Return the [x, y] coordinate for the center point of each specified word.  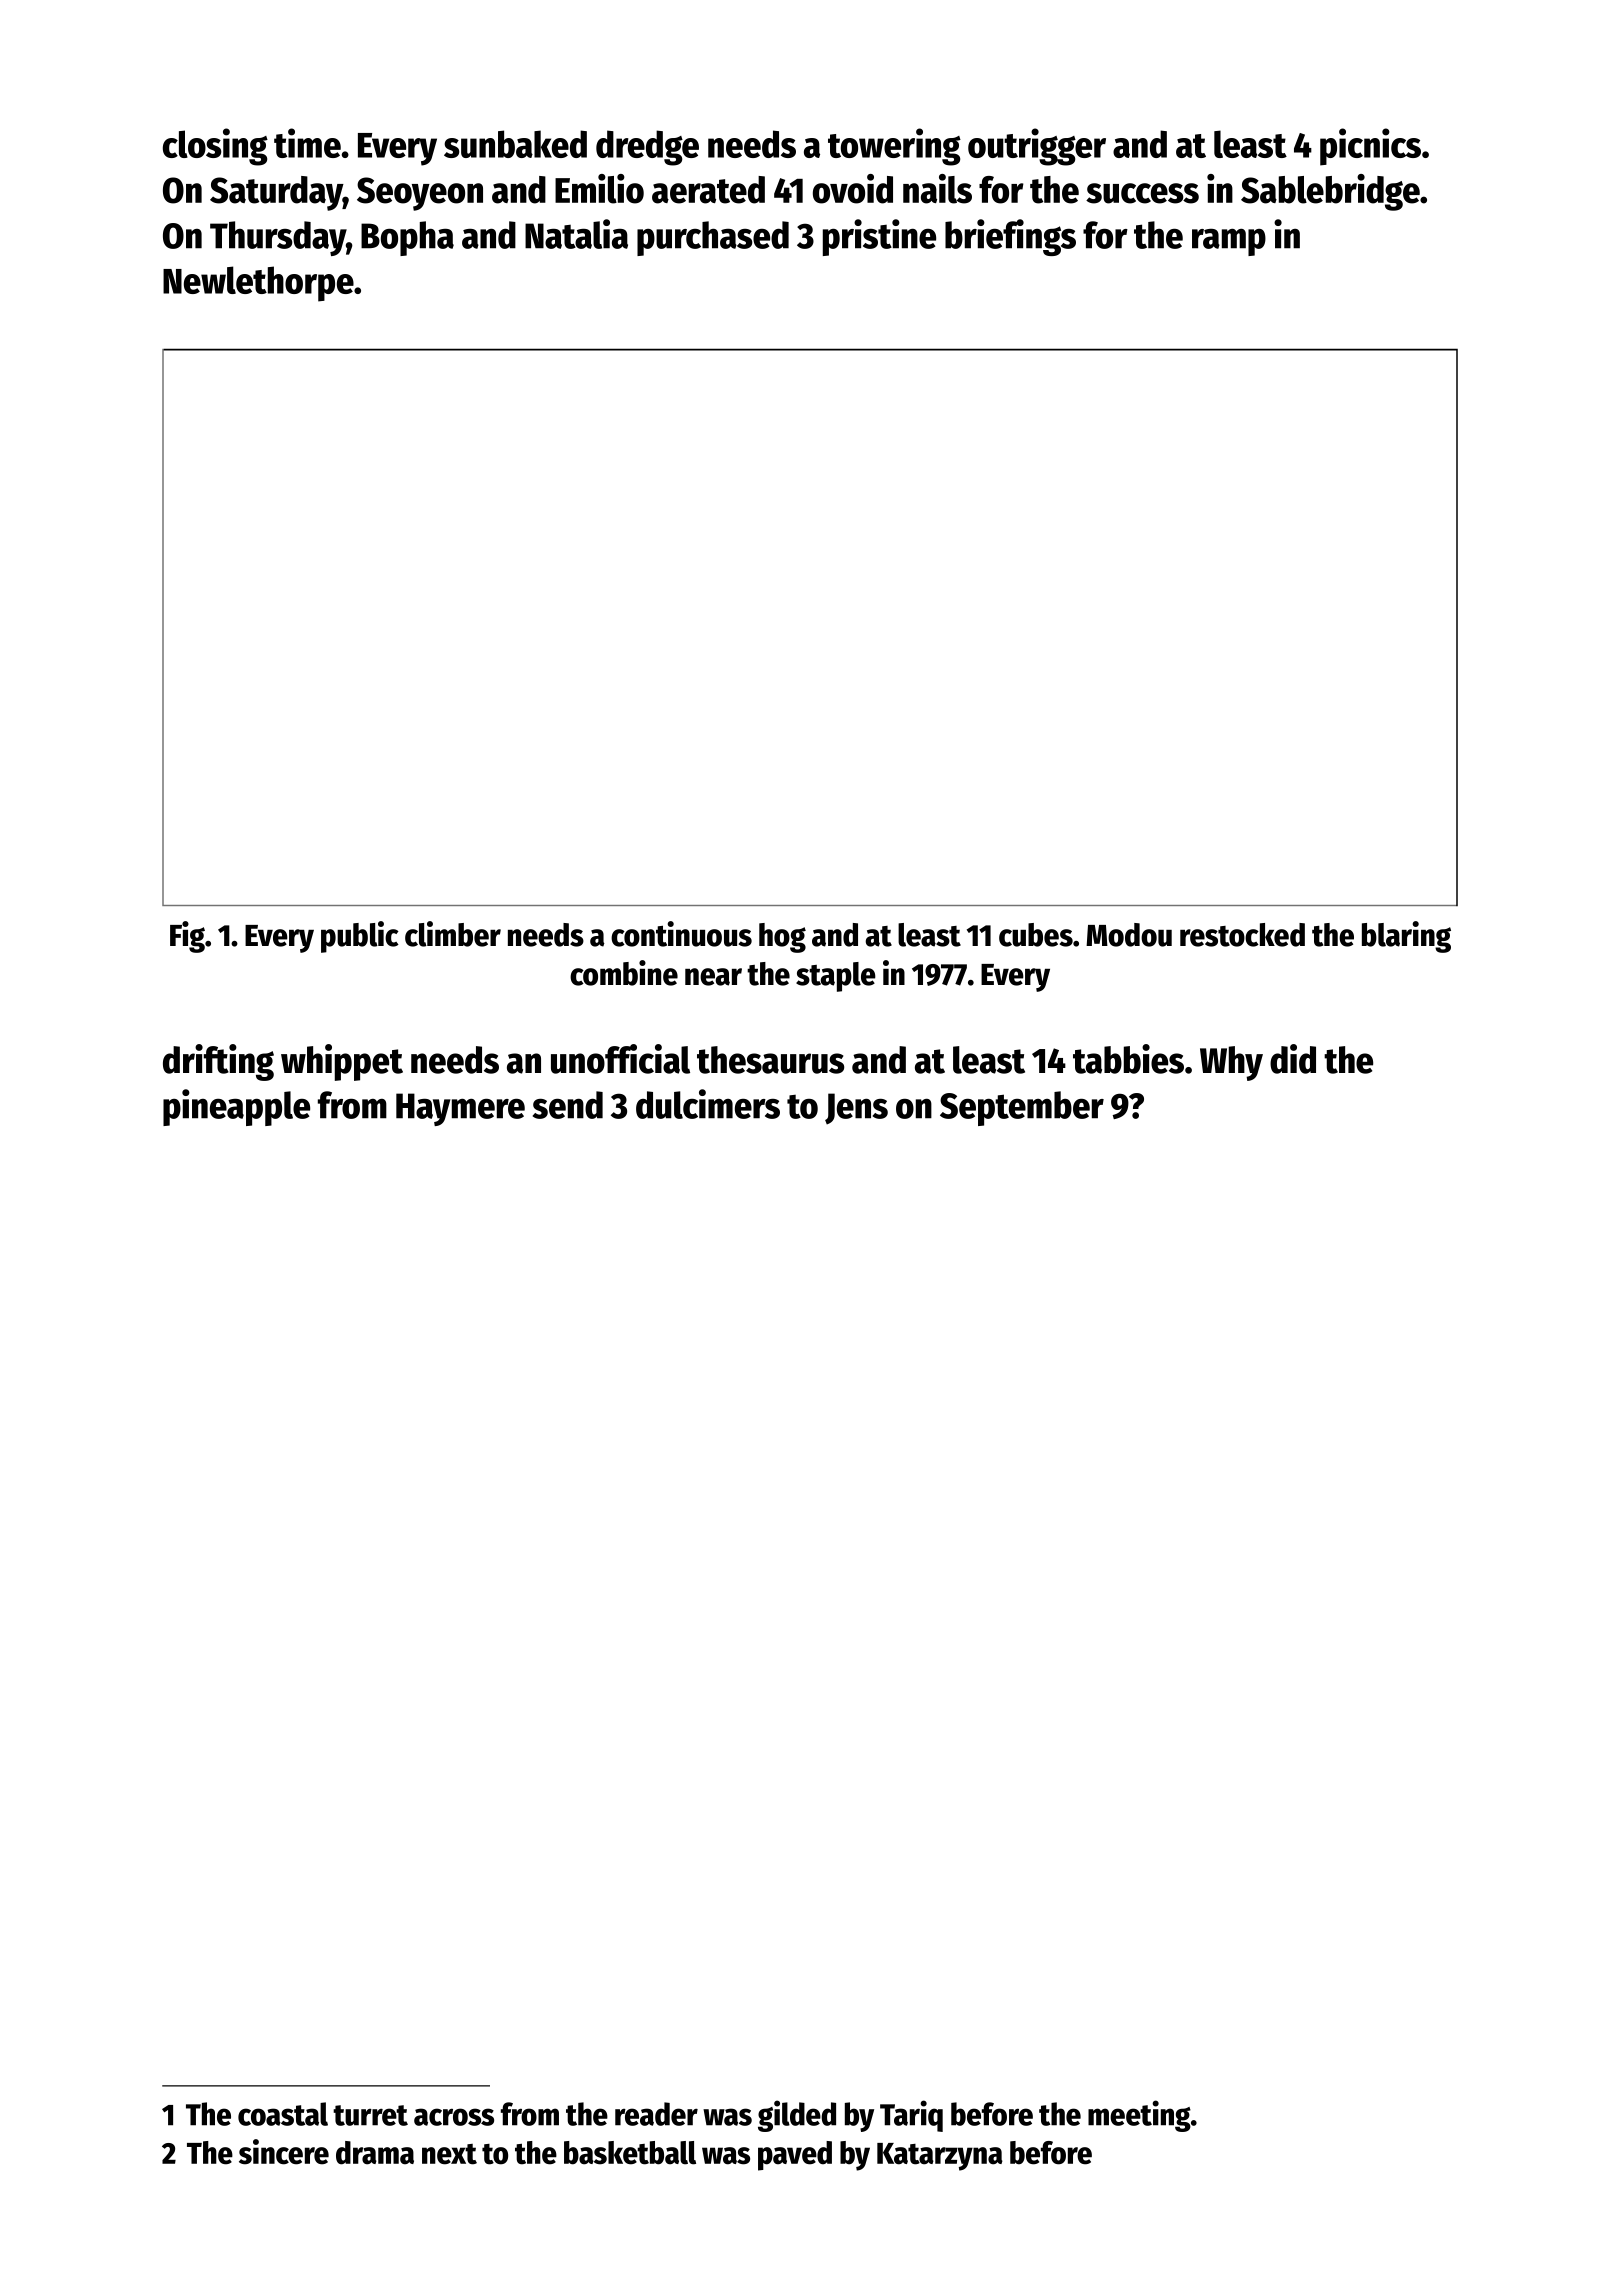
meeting [1139, 2116]
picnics [1370, 147]
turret [370, 2115]
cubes [1036, 935]
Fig [187, 937]
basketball [630, 2153]
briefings [1010, 237]
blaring [1406, 937]
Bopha [407, 238]
